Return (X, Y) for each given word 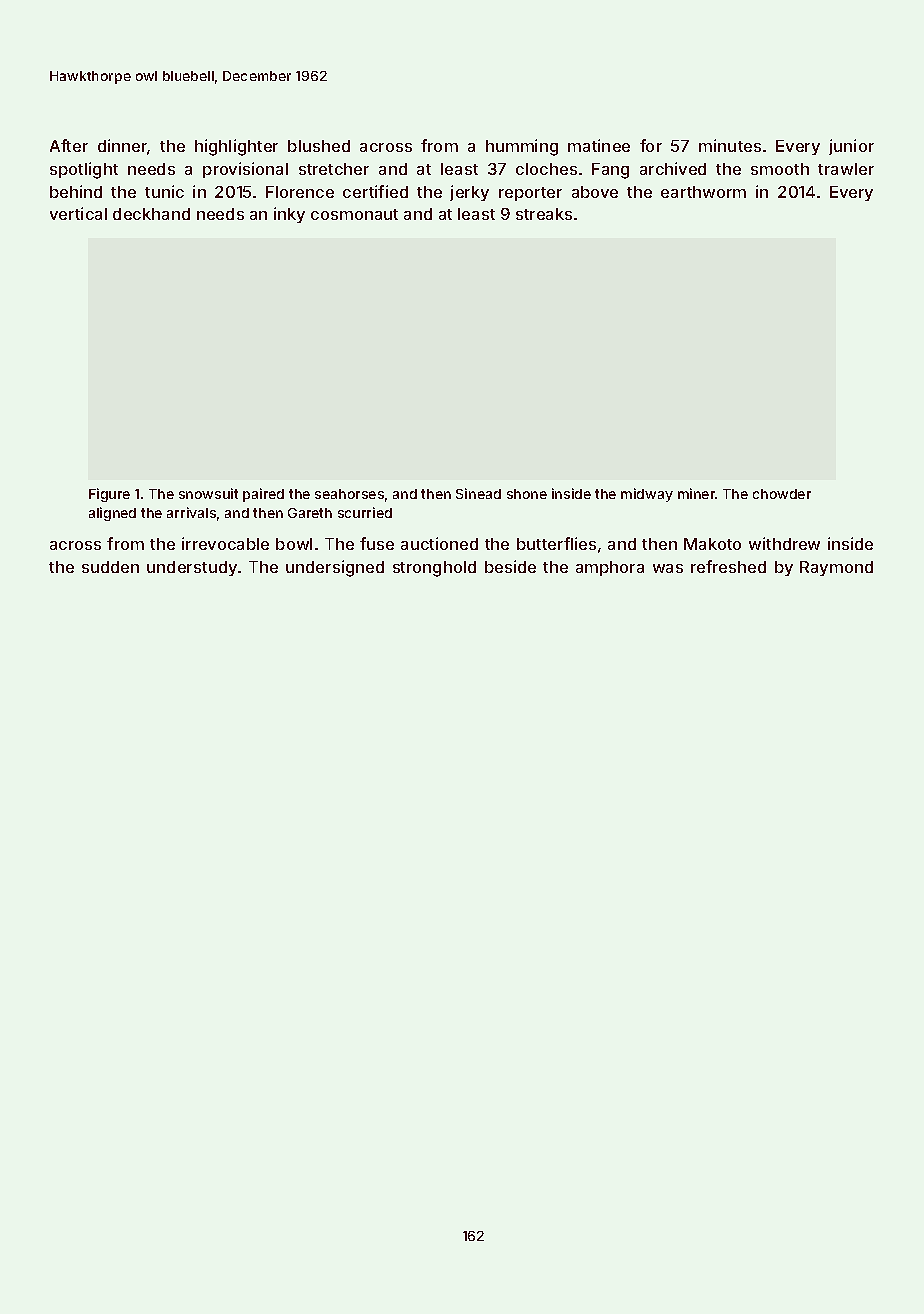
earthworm (703, 192)
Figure (109, 495)
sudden (110, 567)
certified (375, 191)
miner (697, 493)
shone (527, 494)
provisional (245, 170)
